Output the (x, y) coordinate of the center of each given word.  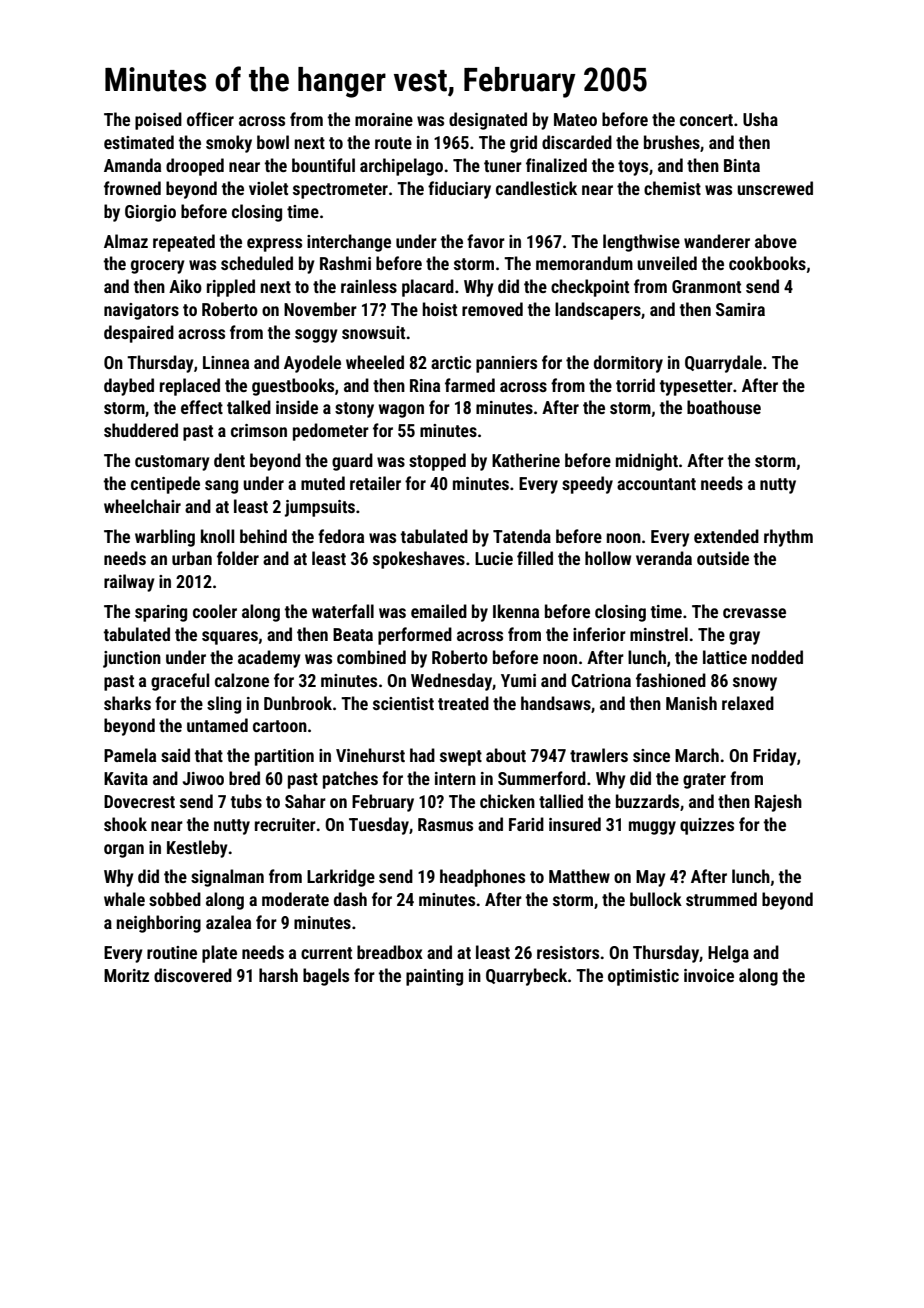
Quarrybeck (526, 977)
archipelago (401, 167)
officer (210, 119)
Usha (760, 119)
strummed (721, 899)
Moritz (126, 975)
